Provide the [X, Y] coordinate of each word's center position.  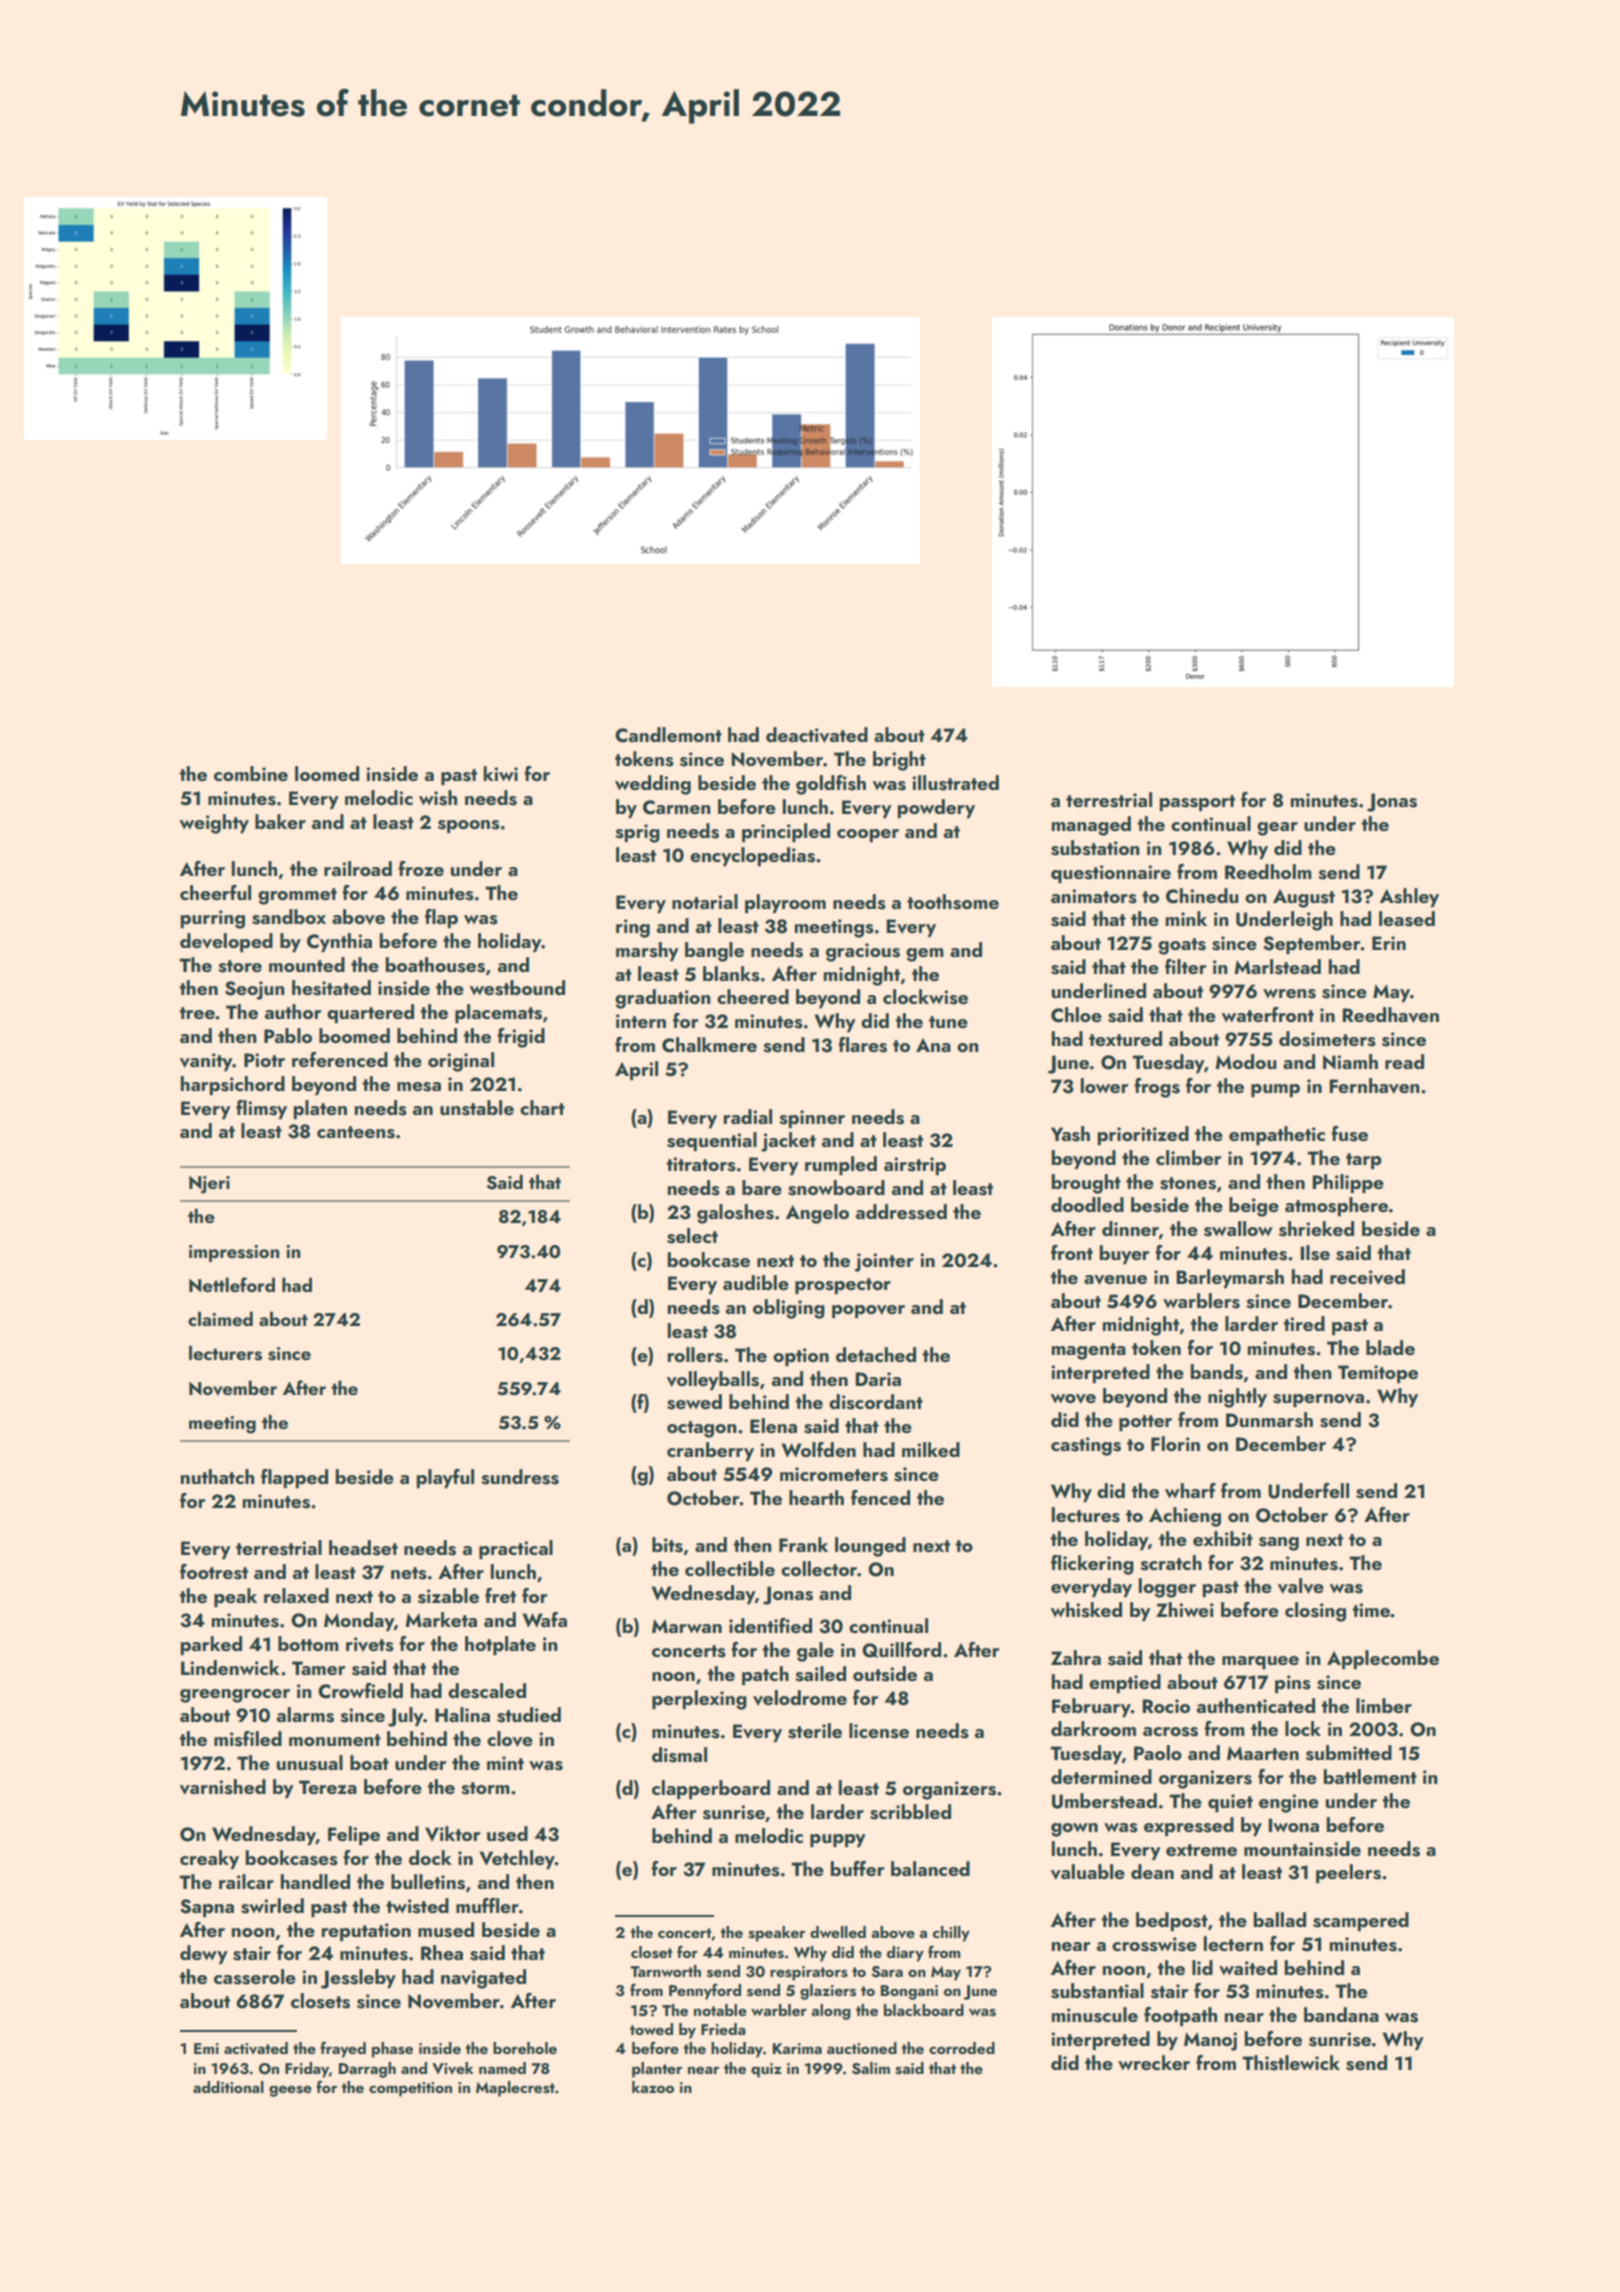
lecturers [225, 1353]
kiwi [501, 773]
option [801, 1357]
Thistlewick [1291, 2063]
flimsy [261, 1109]
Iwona [1294, 1825]
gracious [863, 952]
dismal [679, 1755]
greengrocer [235, 1696]
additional [228, 2087]
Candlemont [668, 735]
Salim [871, 2068]
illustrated [955, 783]
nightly [1237, 1398]
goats [1182, 946]
